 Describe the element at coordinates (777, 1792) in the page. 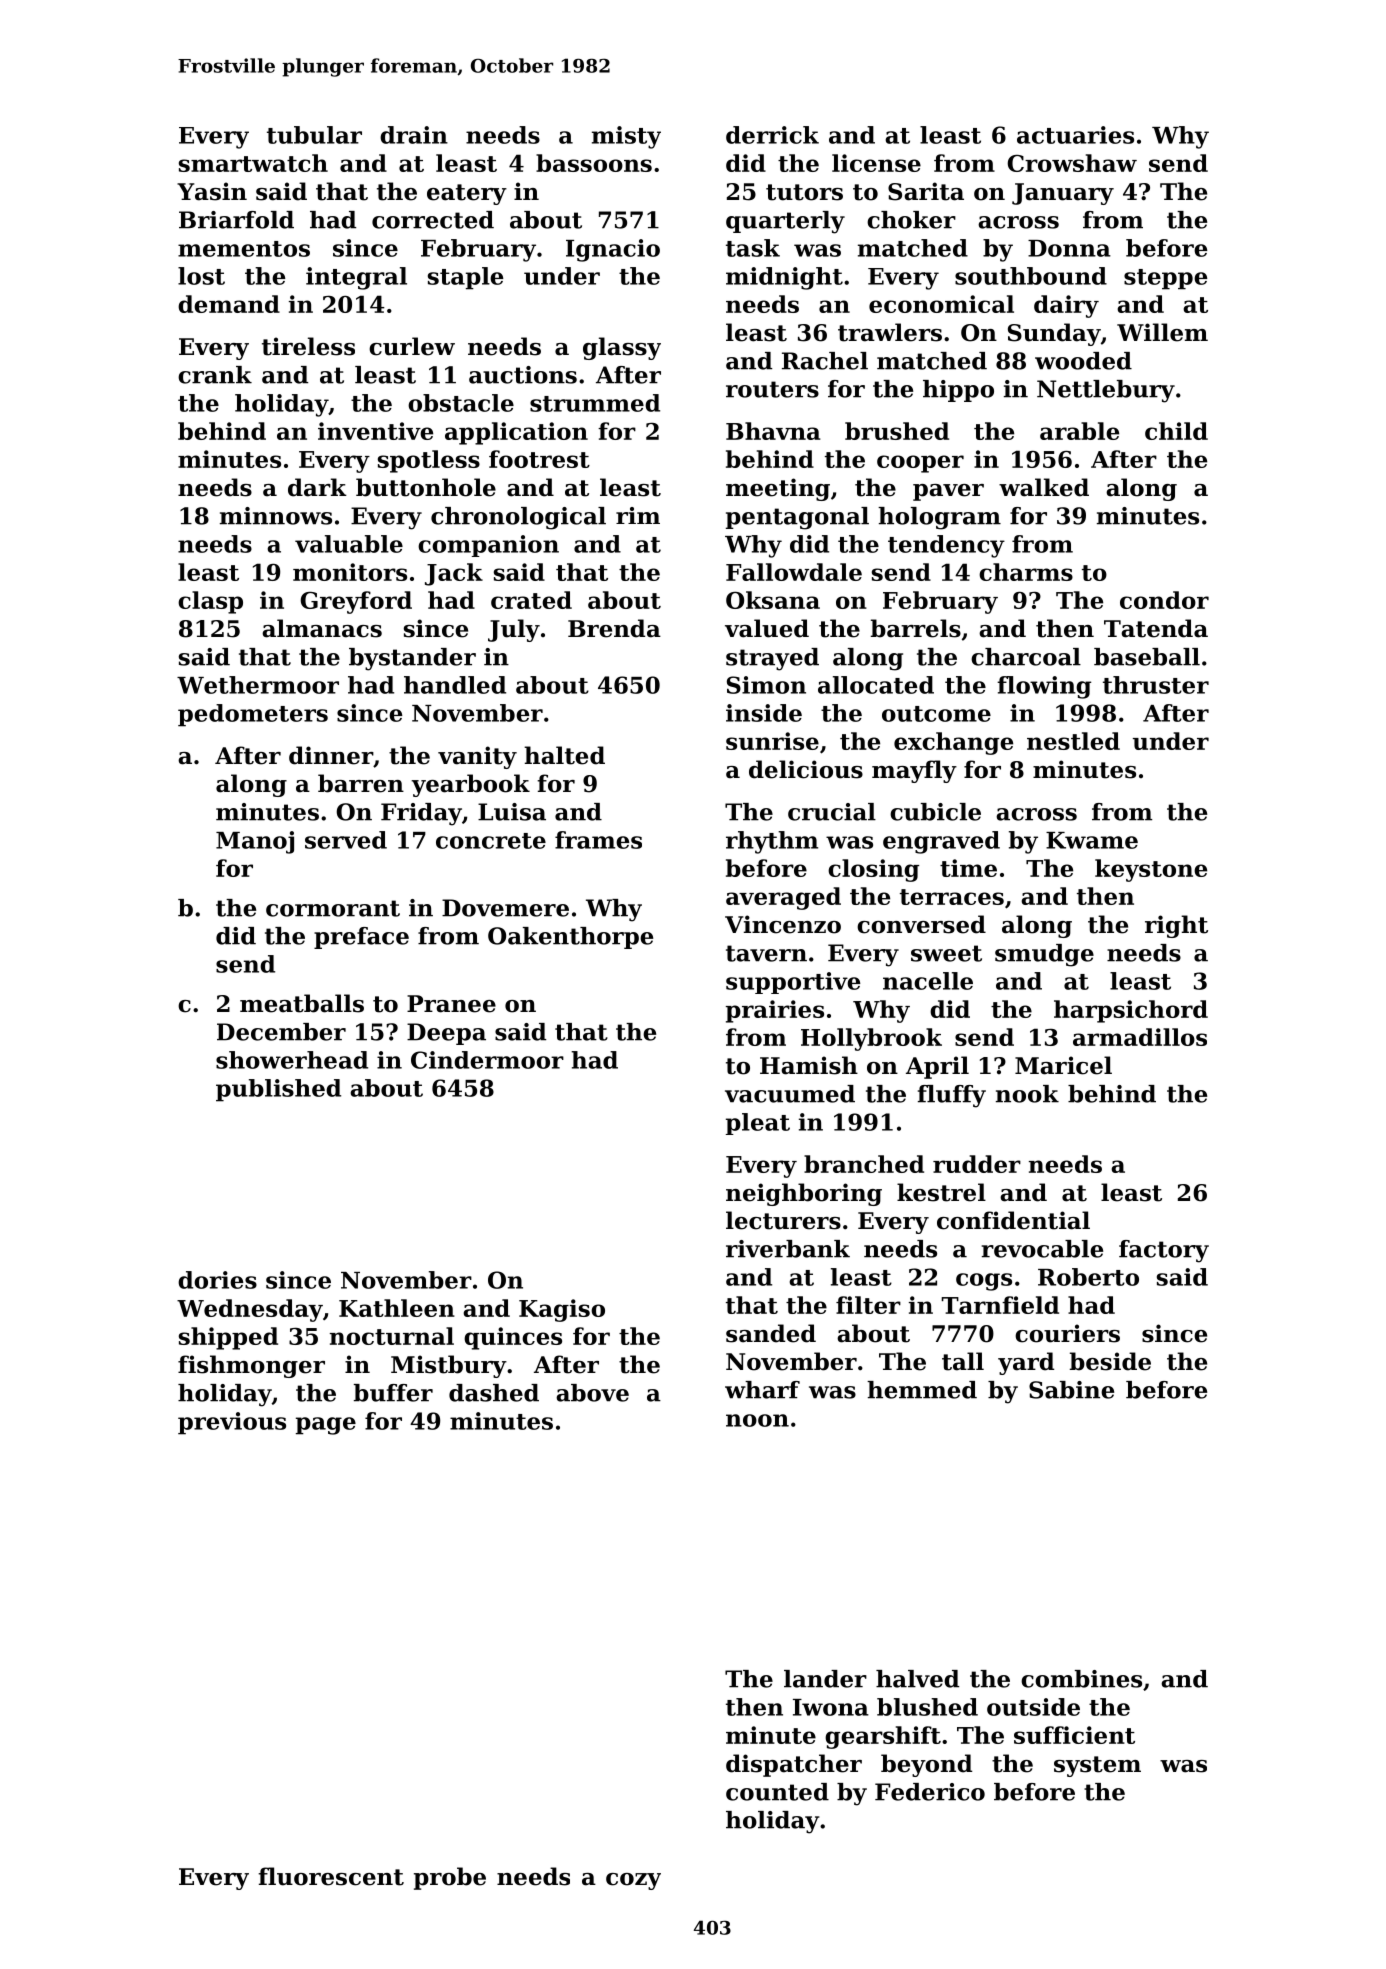

I see `counted` at that location.
